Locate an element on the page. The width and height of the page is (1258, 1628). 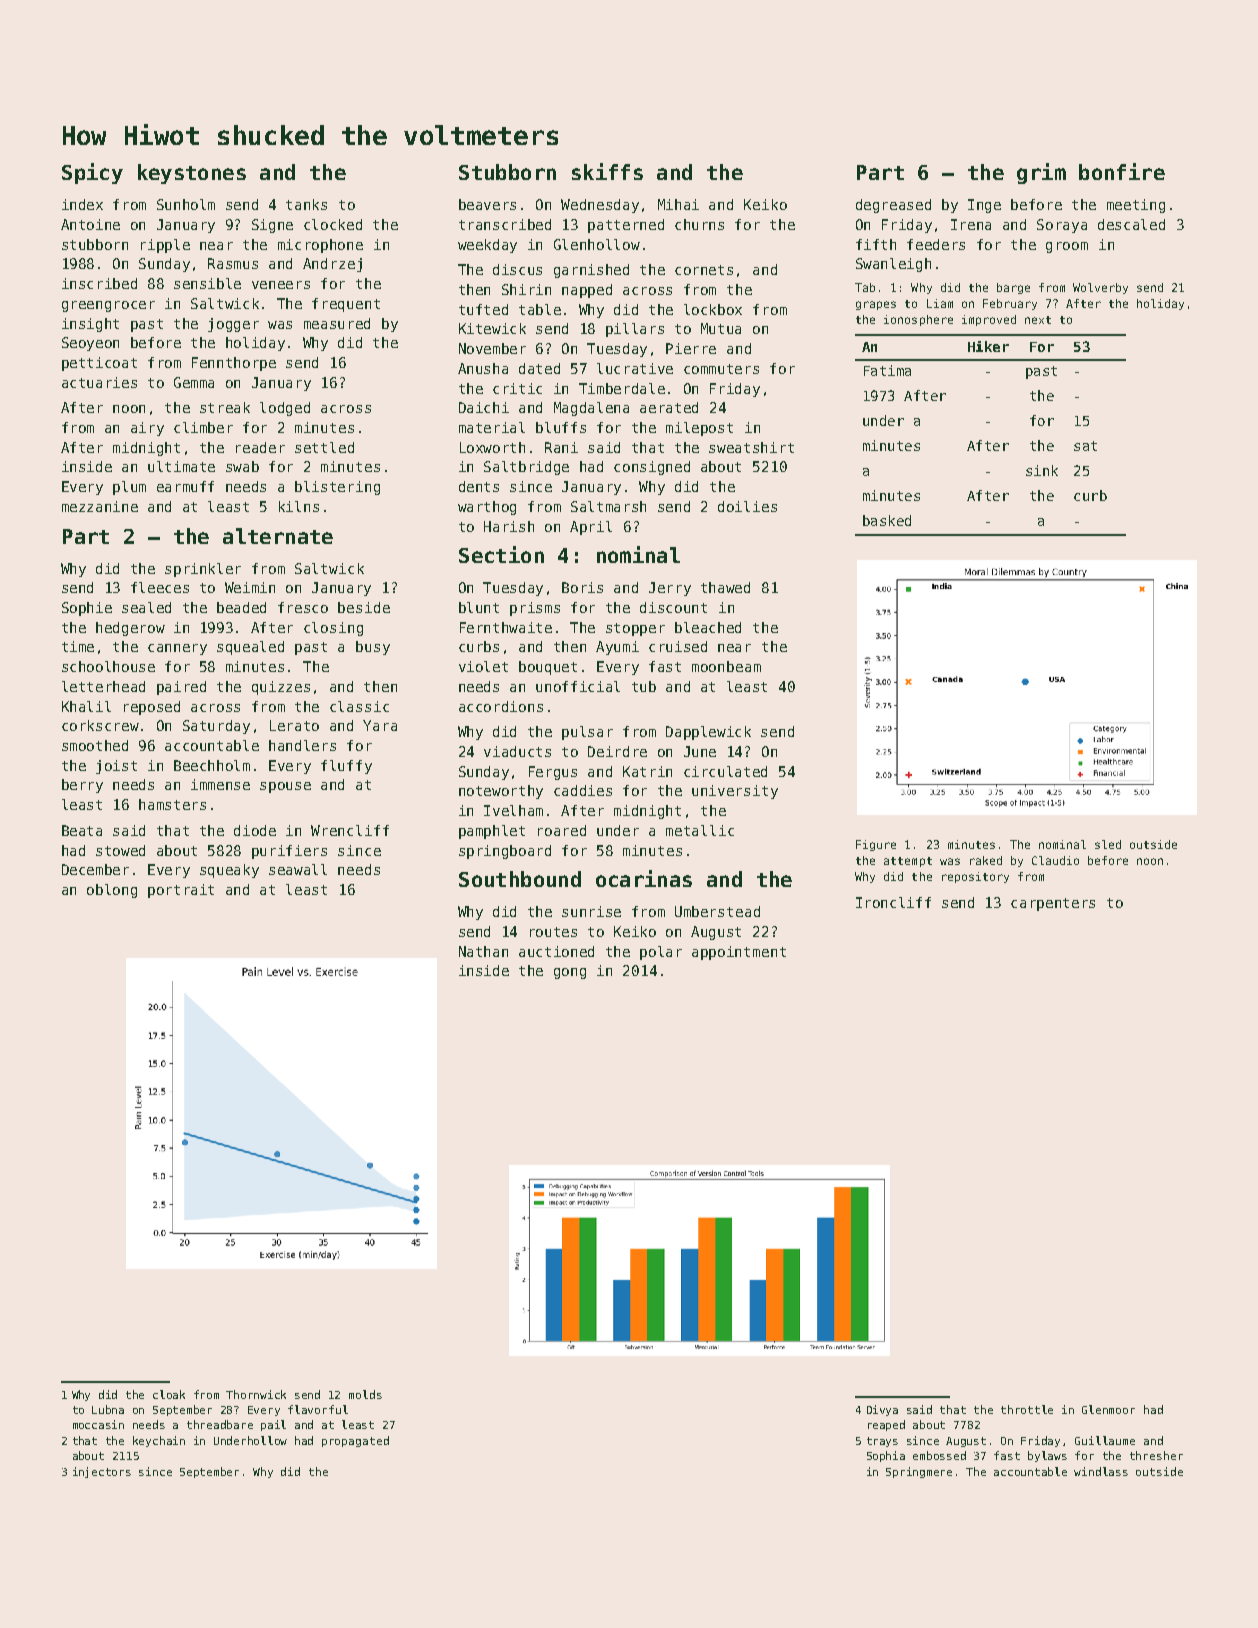
Fatima is located at coordinates (887, 370).
